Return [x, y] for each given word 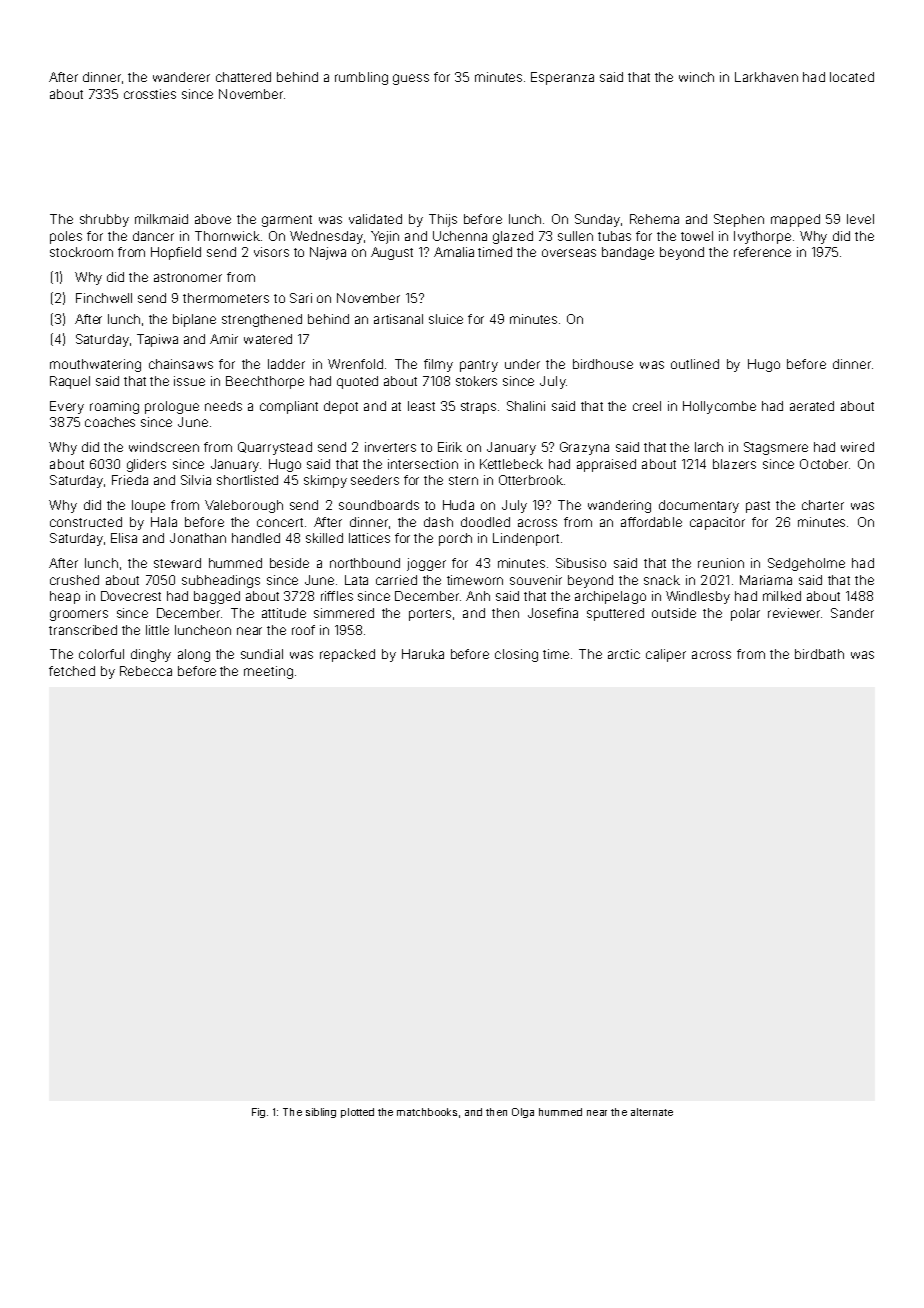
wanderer [181, 77]
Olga [523, 1113]
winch [696, 77]
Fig [258, 1113]
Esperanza [562, 78]
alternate [652, 1112]
